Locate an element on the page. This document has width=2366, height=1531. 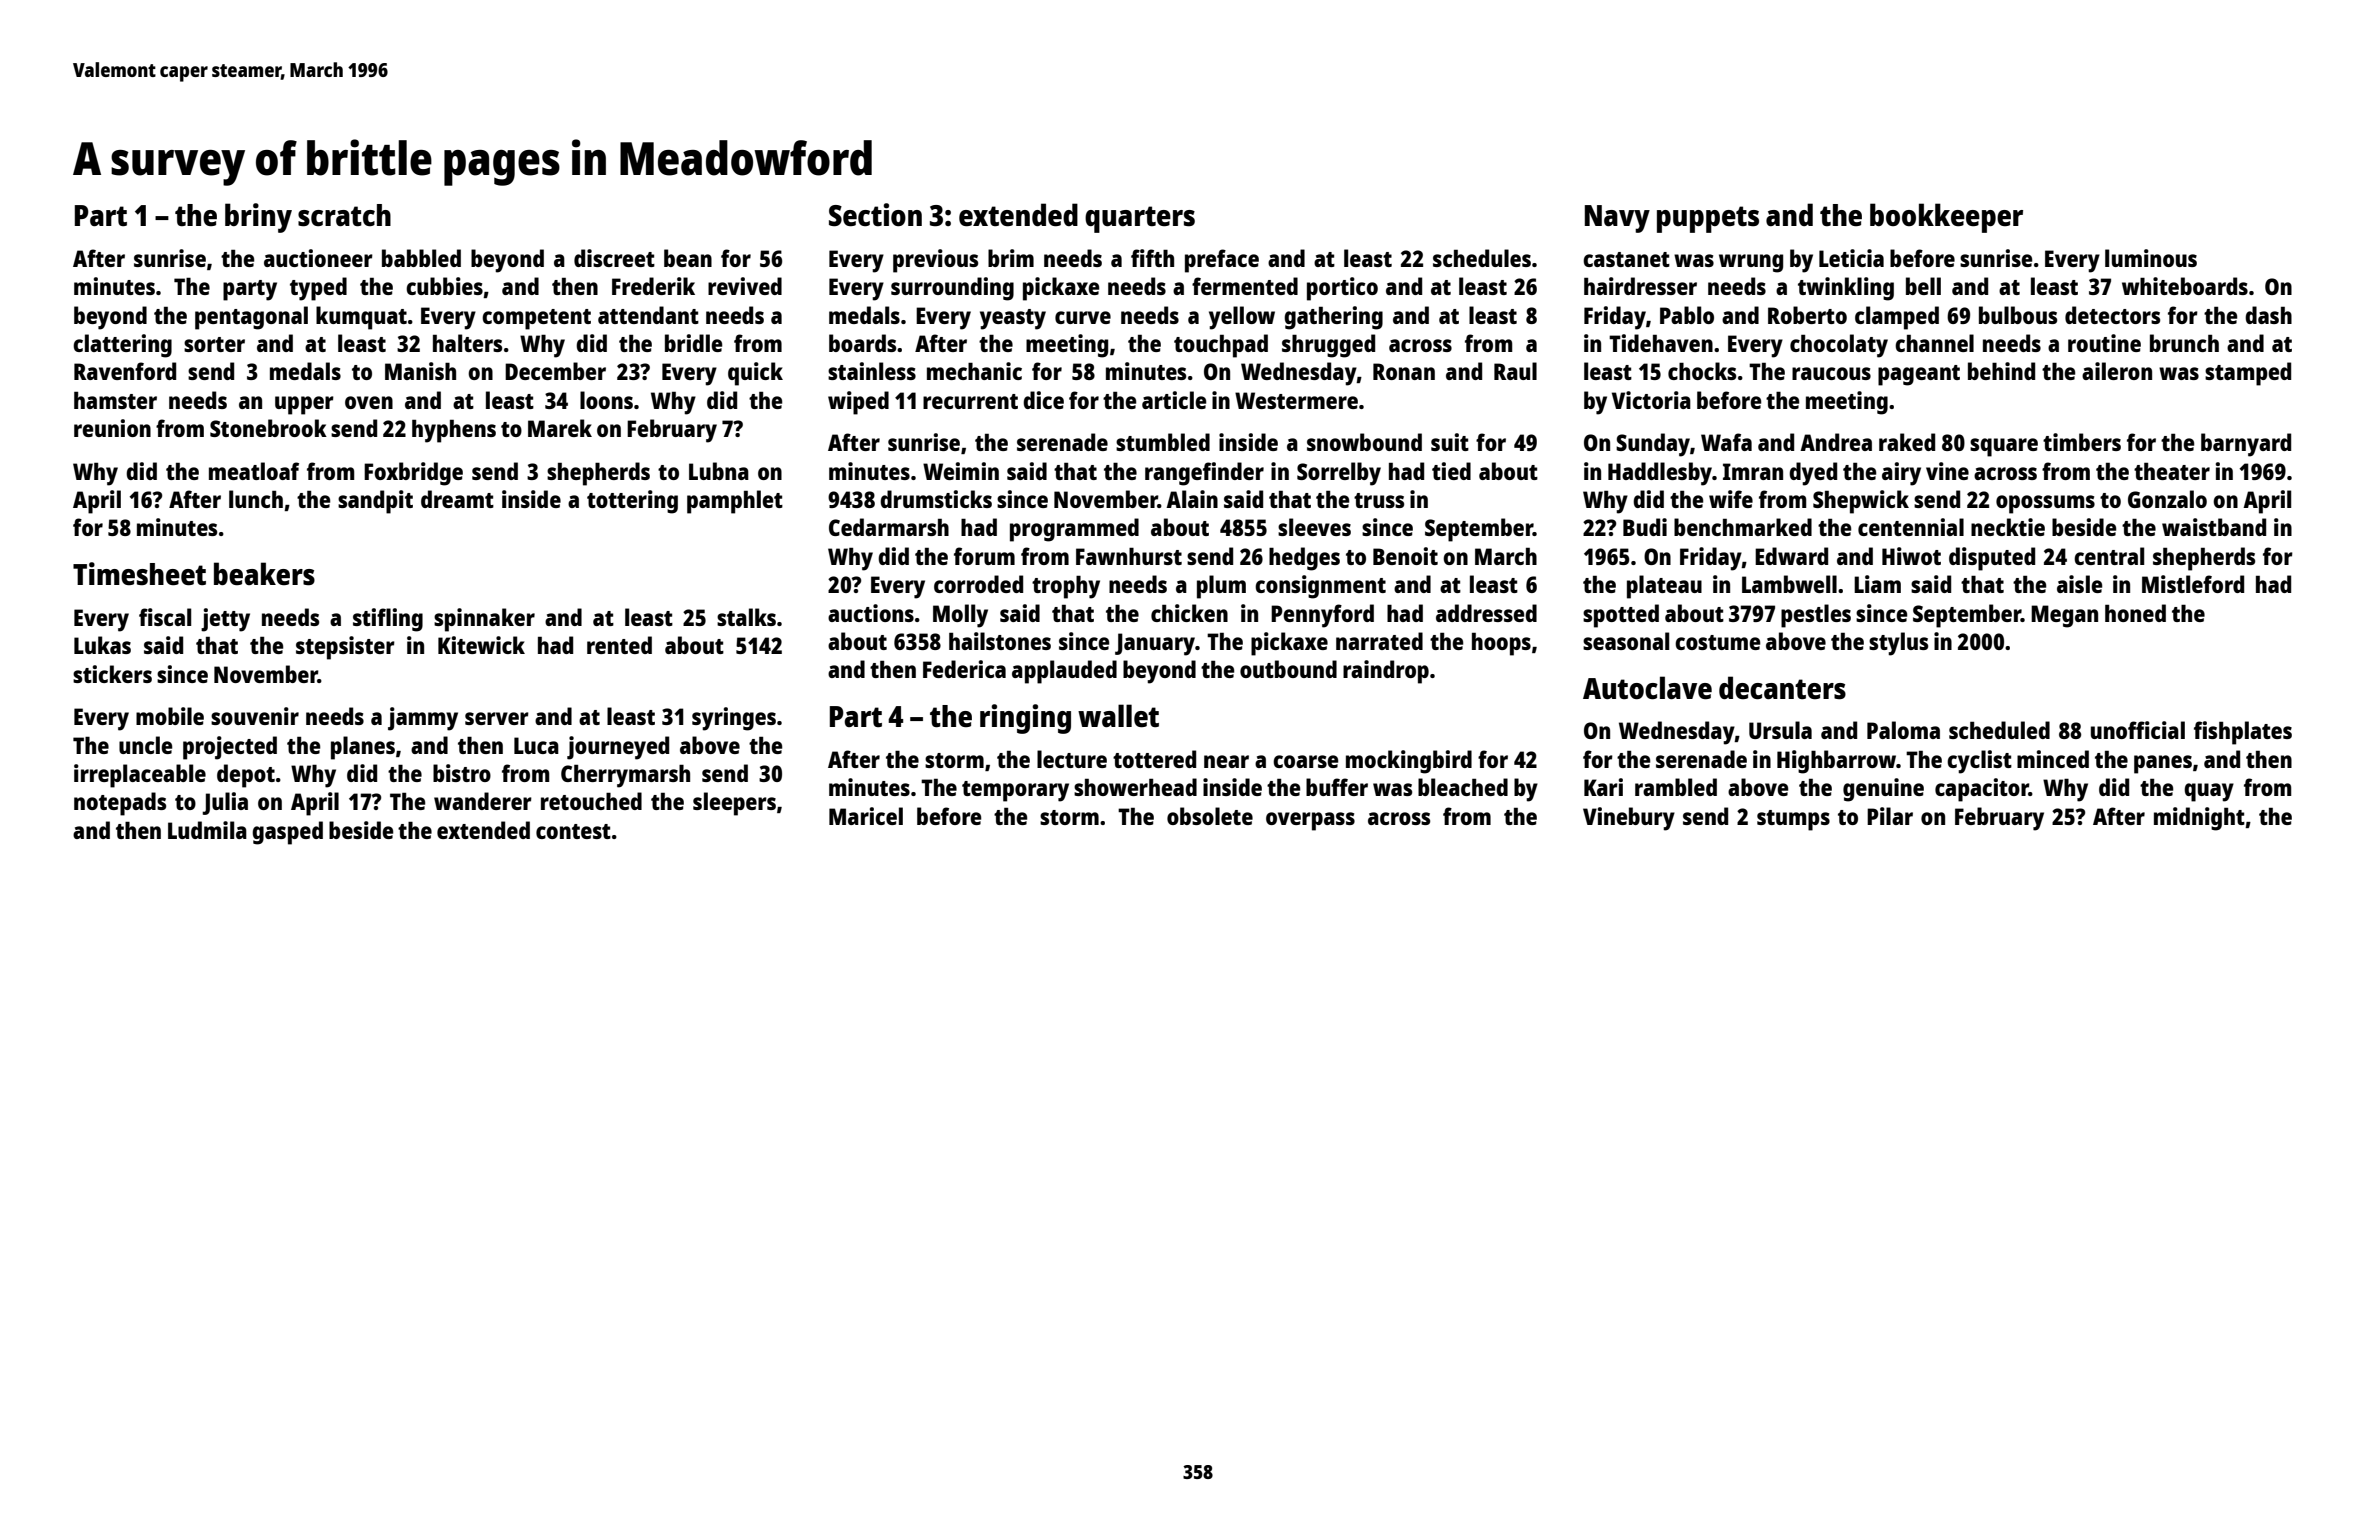
honed is located at coordinates (2135, 613).
